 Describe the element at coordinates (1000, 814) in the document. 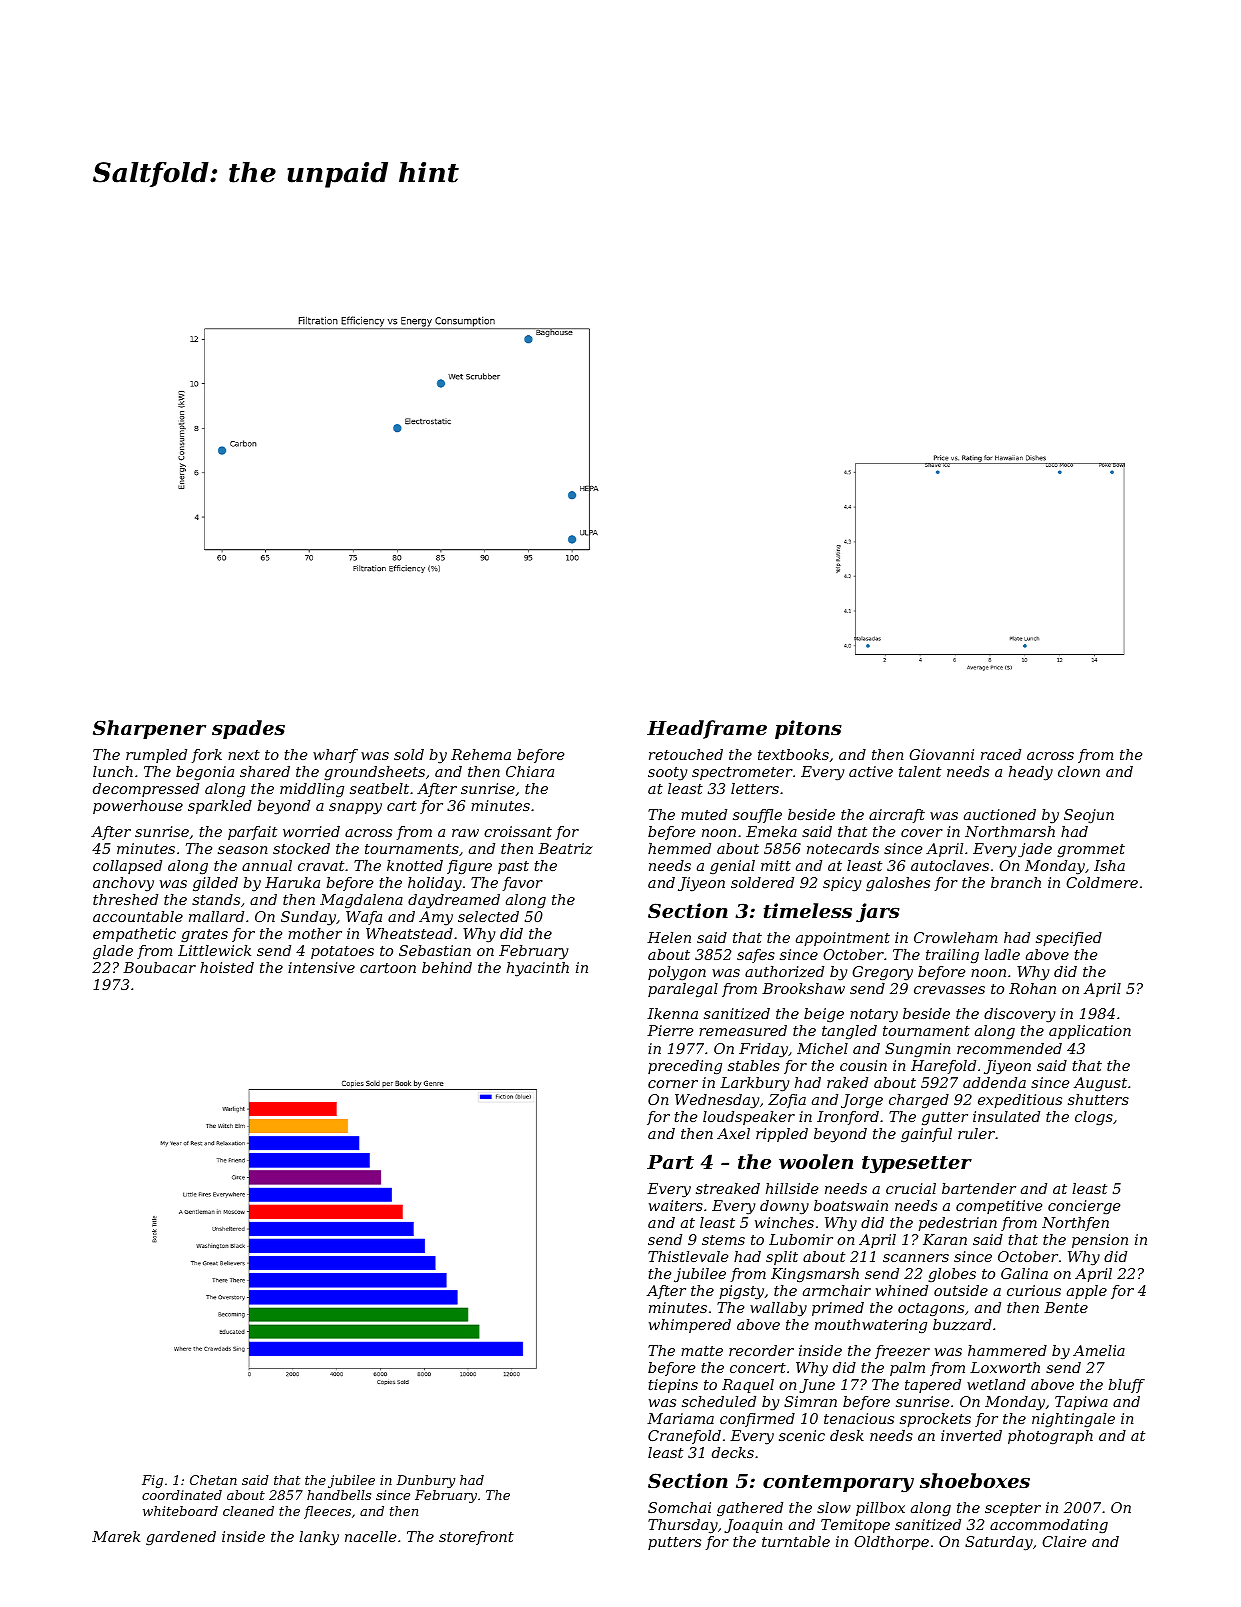

I see `auctioned` at that location.
